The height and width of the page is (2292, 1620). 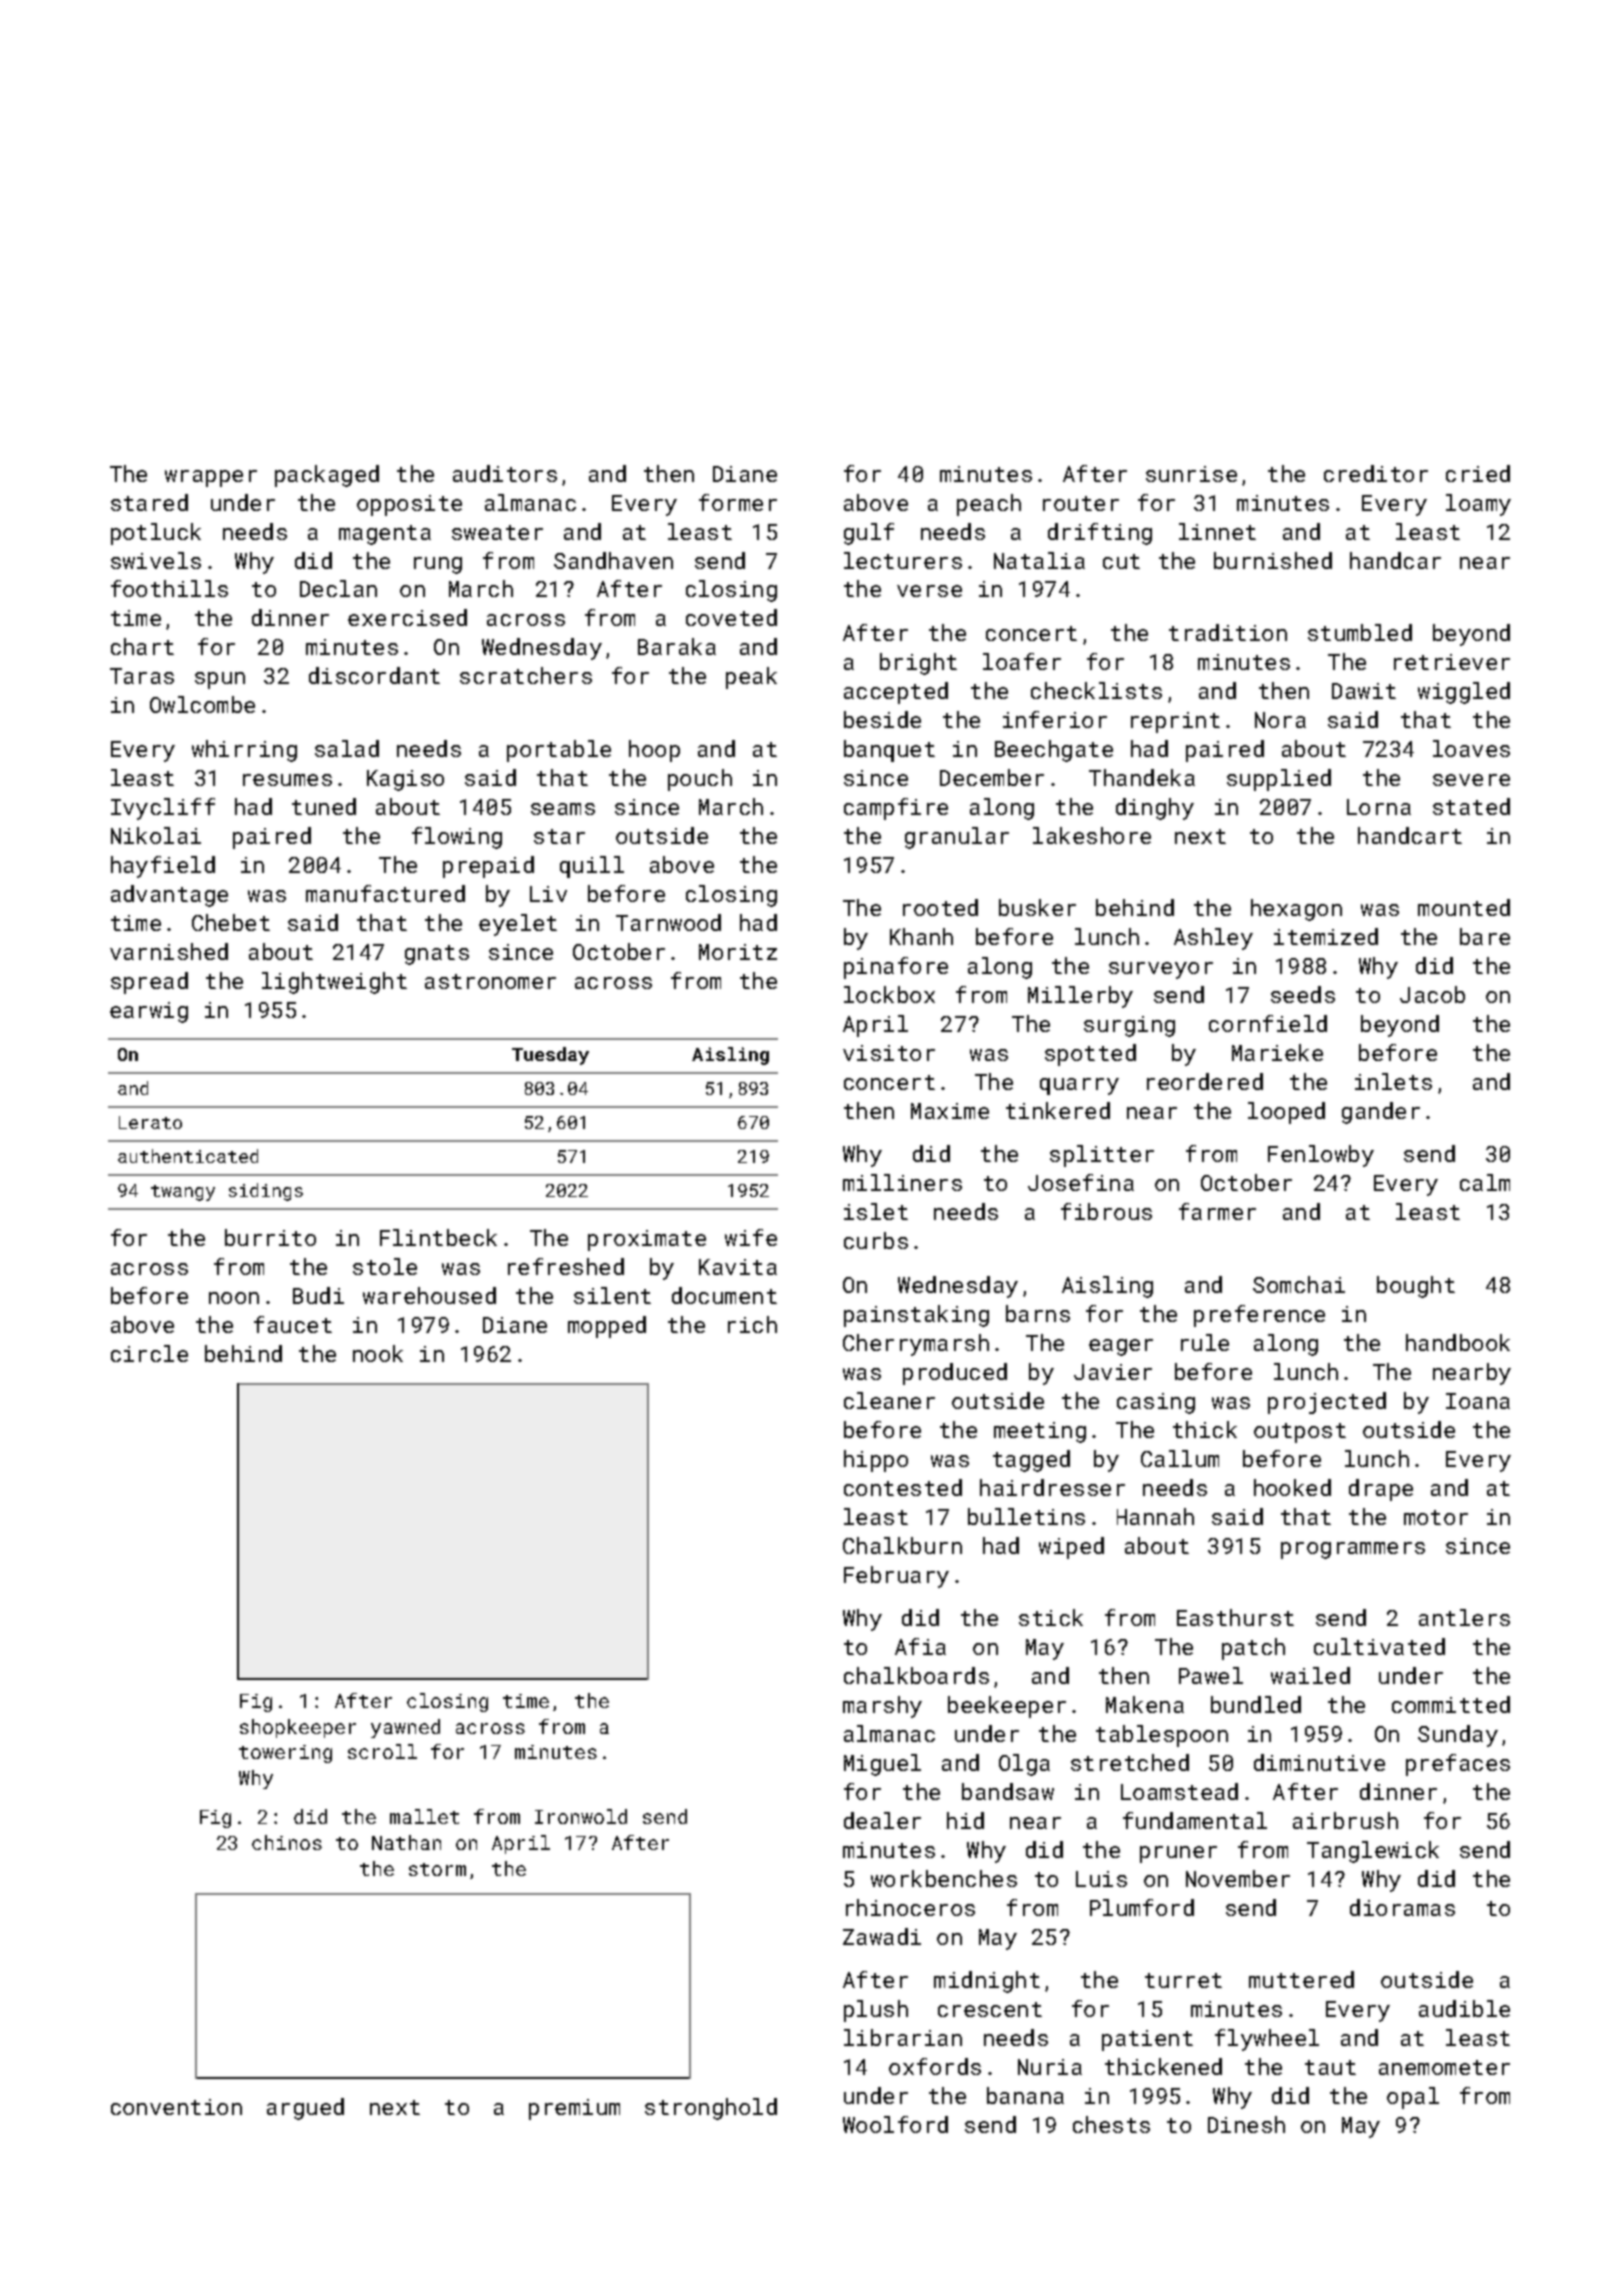 What do you see at coordinates (992, 777) in the page?
I see `December` at bounding box center [992, 777].
